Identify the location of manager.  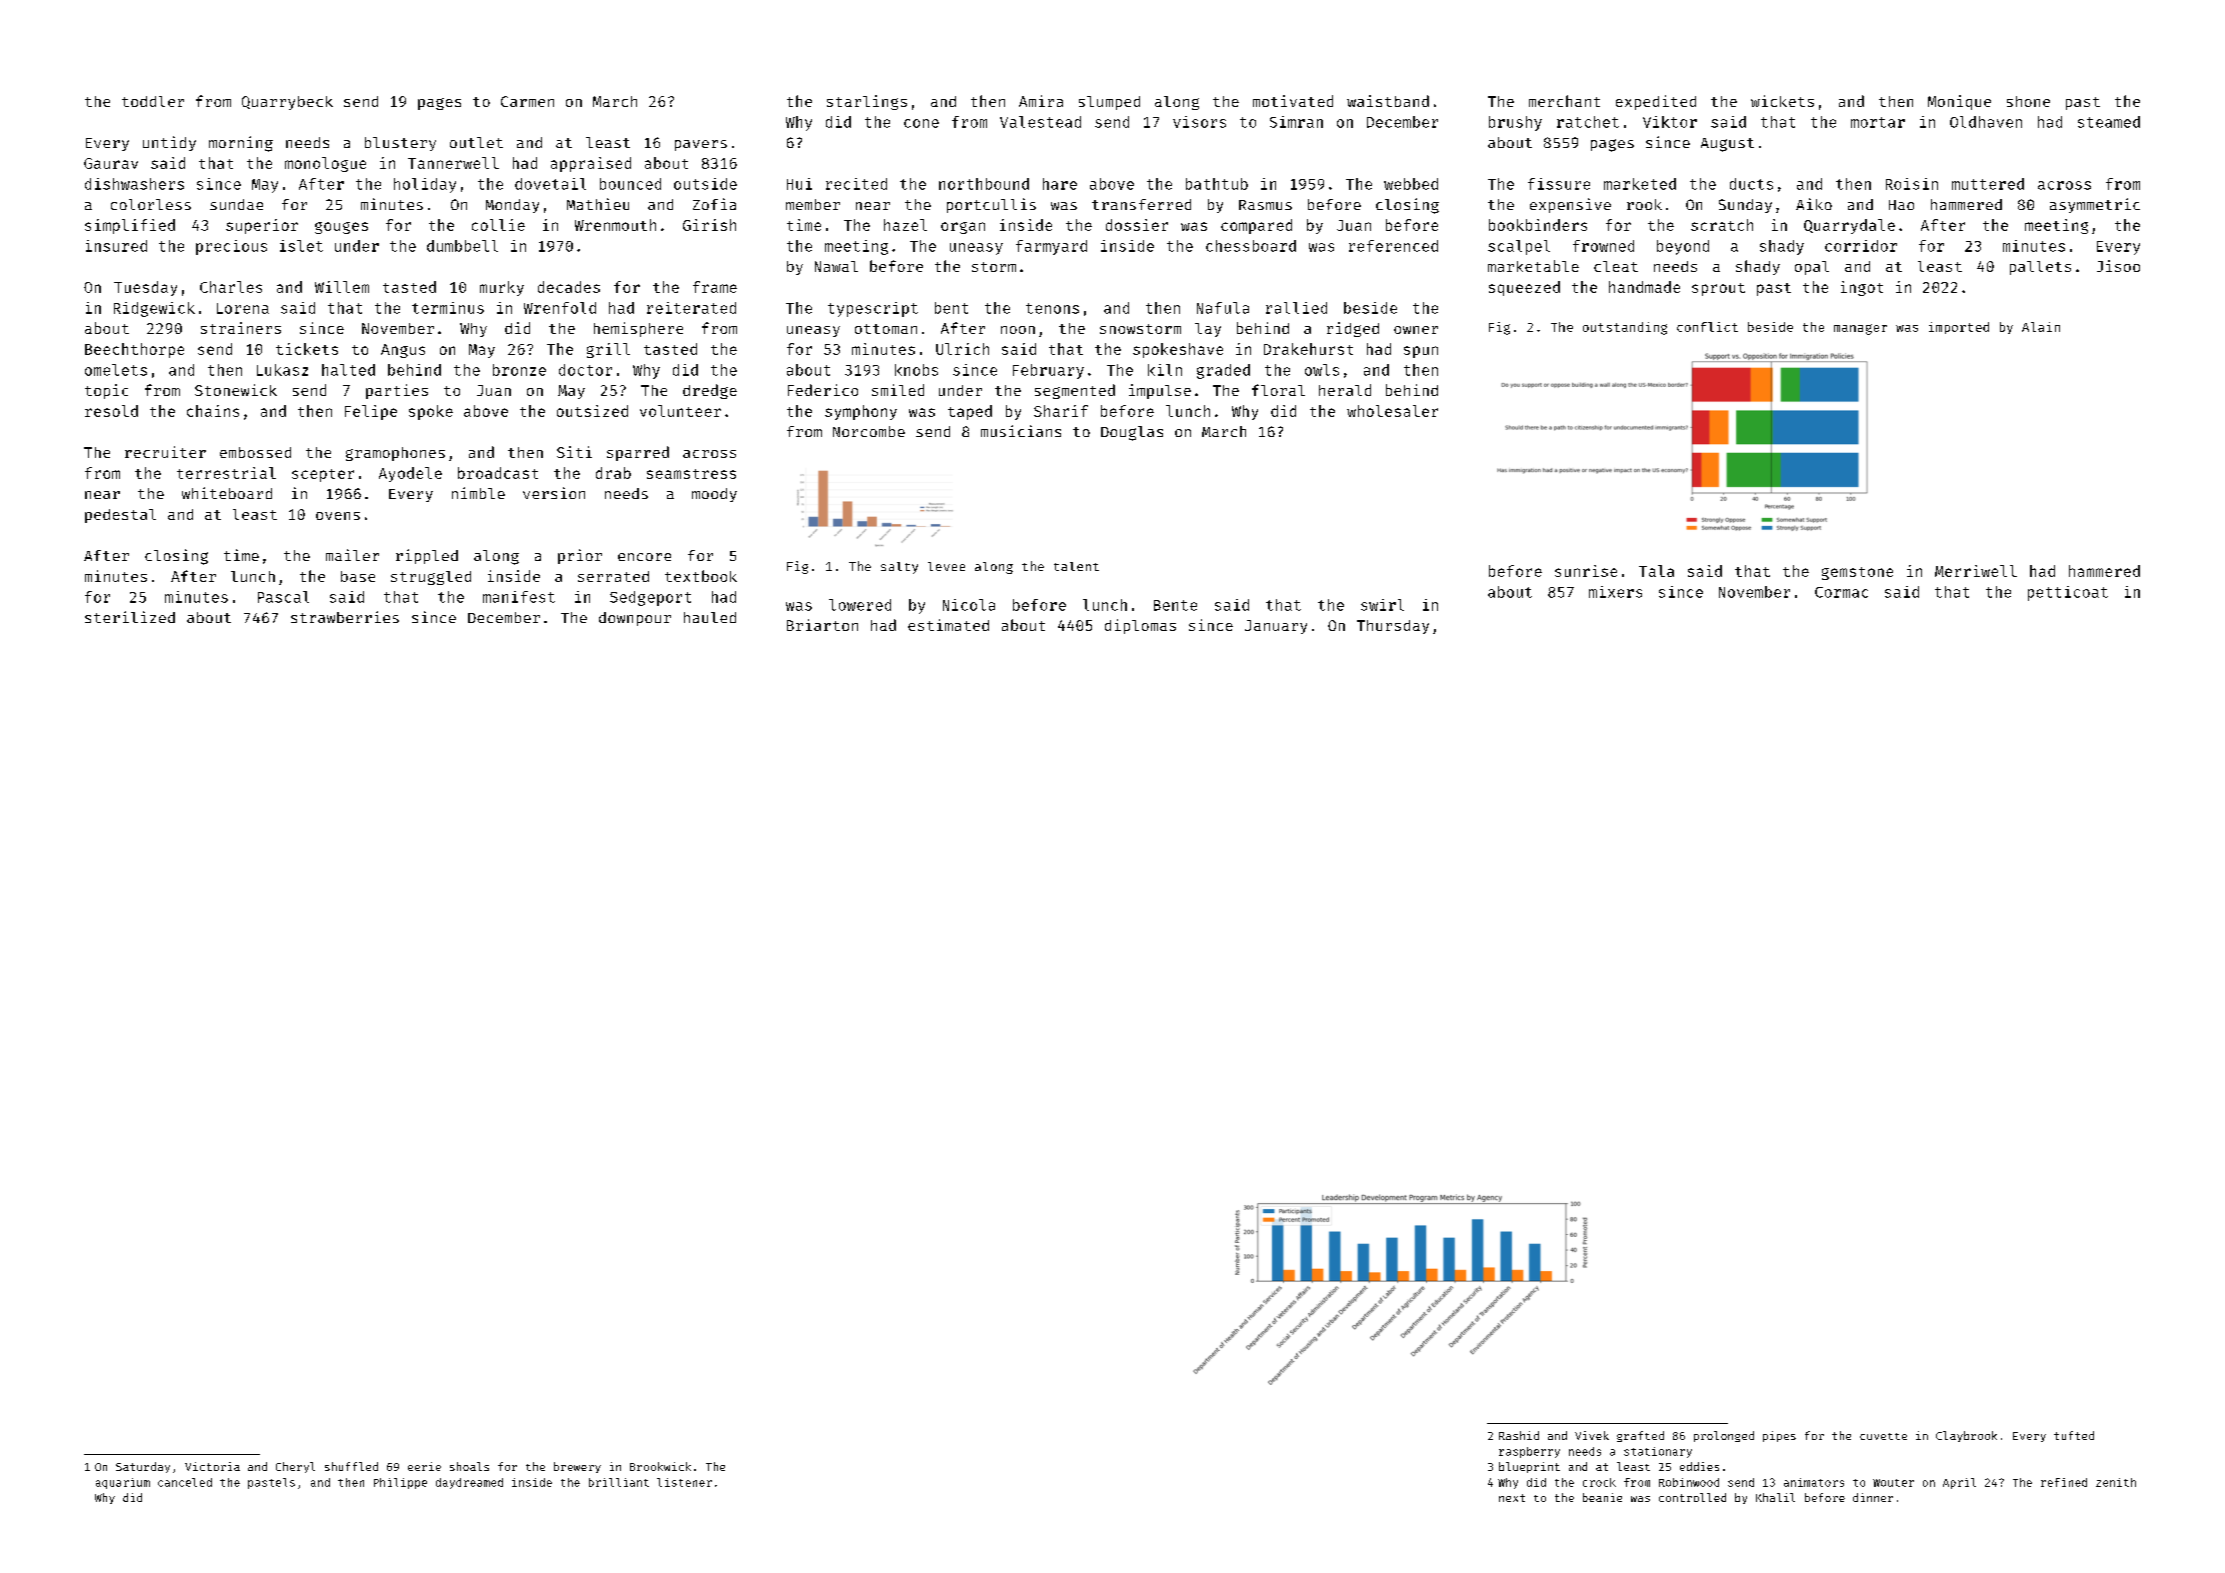
(1860, 329).
